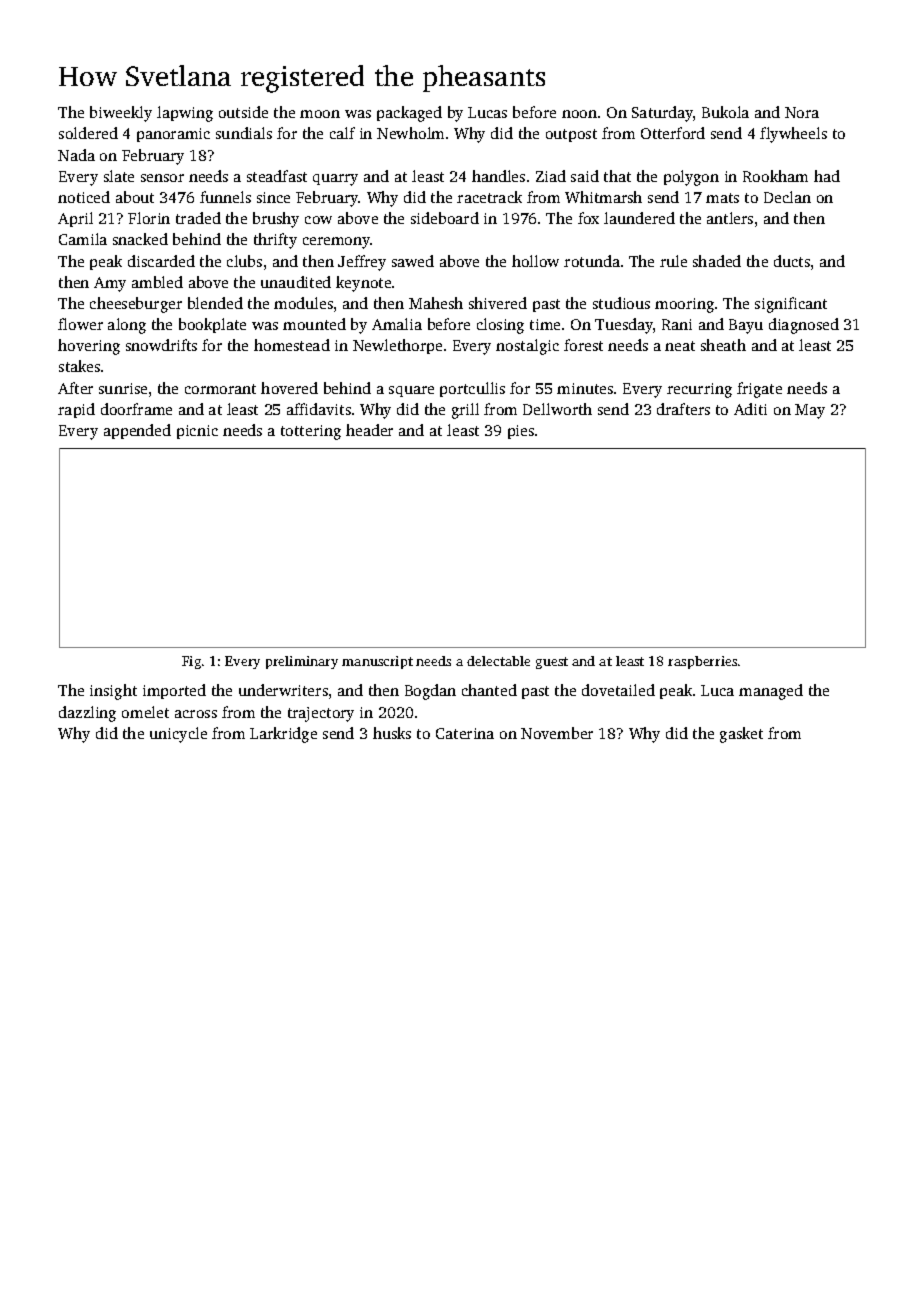 Image resolution: width=924 pixels, height=1308 pixels. Describe the element at coordinates (137, 431) in the screenshot. I see `appended` at that location.
